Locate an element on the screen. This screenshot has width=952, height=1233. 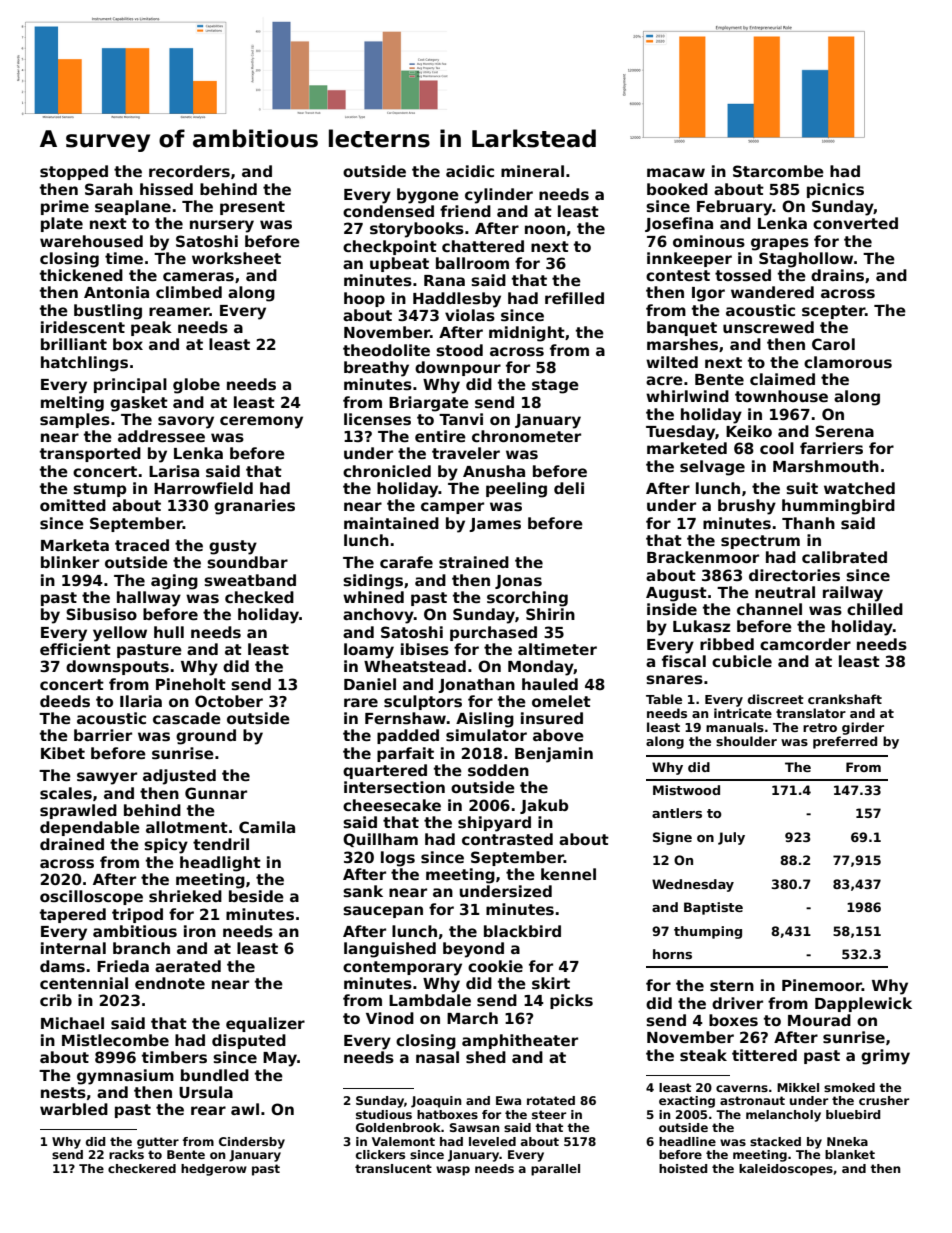
acre is located at coordinates (664, 380).
